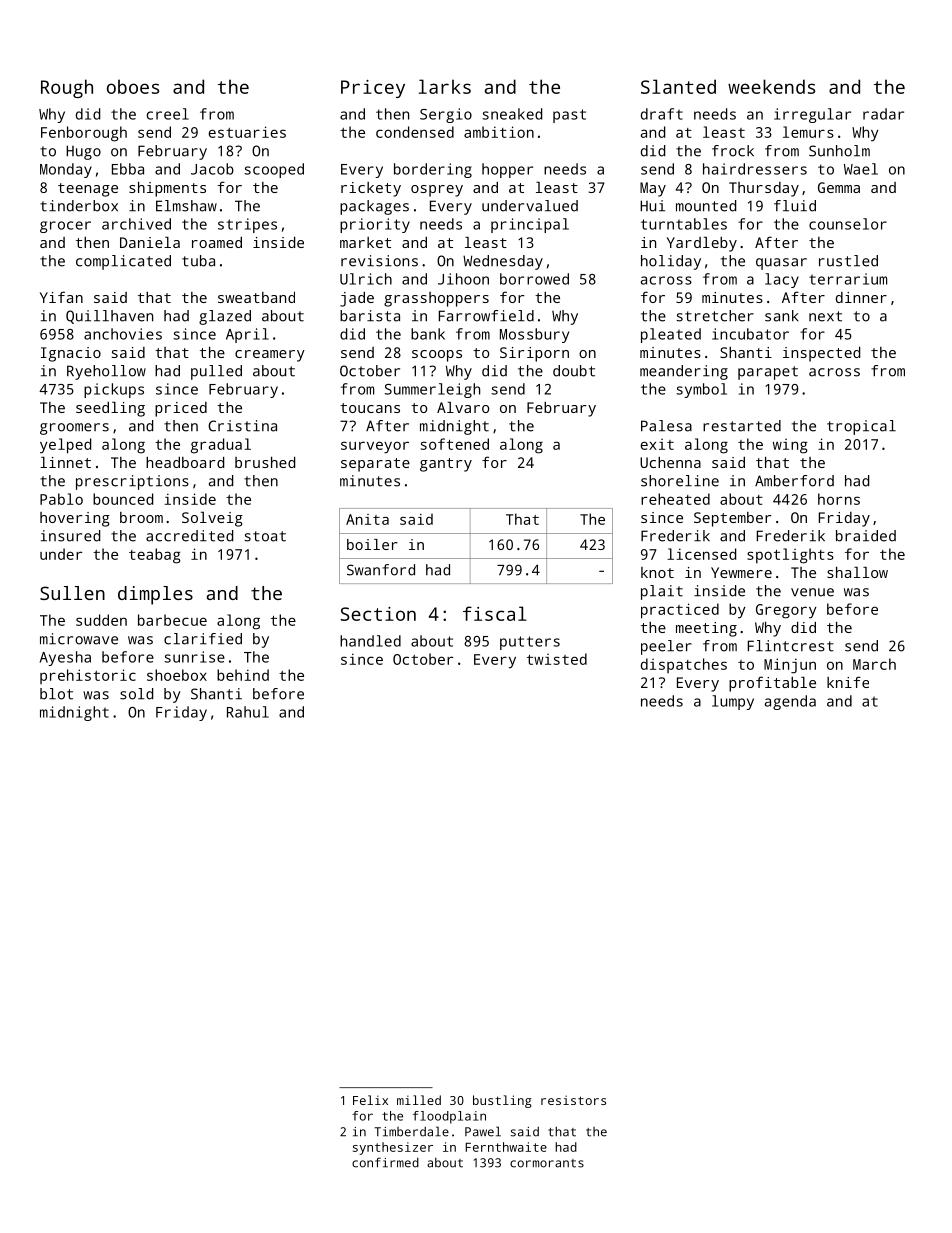 The image size is (952, 1233). I want to click on rickety, so click(371, 189).
